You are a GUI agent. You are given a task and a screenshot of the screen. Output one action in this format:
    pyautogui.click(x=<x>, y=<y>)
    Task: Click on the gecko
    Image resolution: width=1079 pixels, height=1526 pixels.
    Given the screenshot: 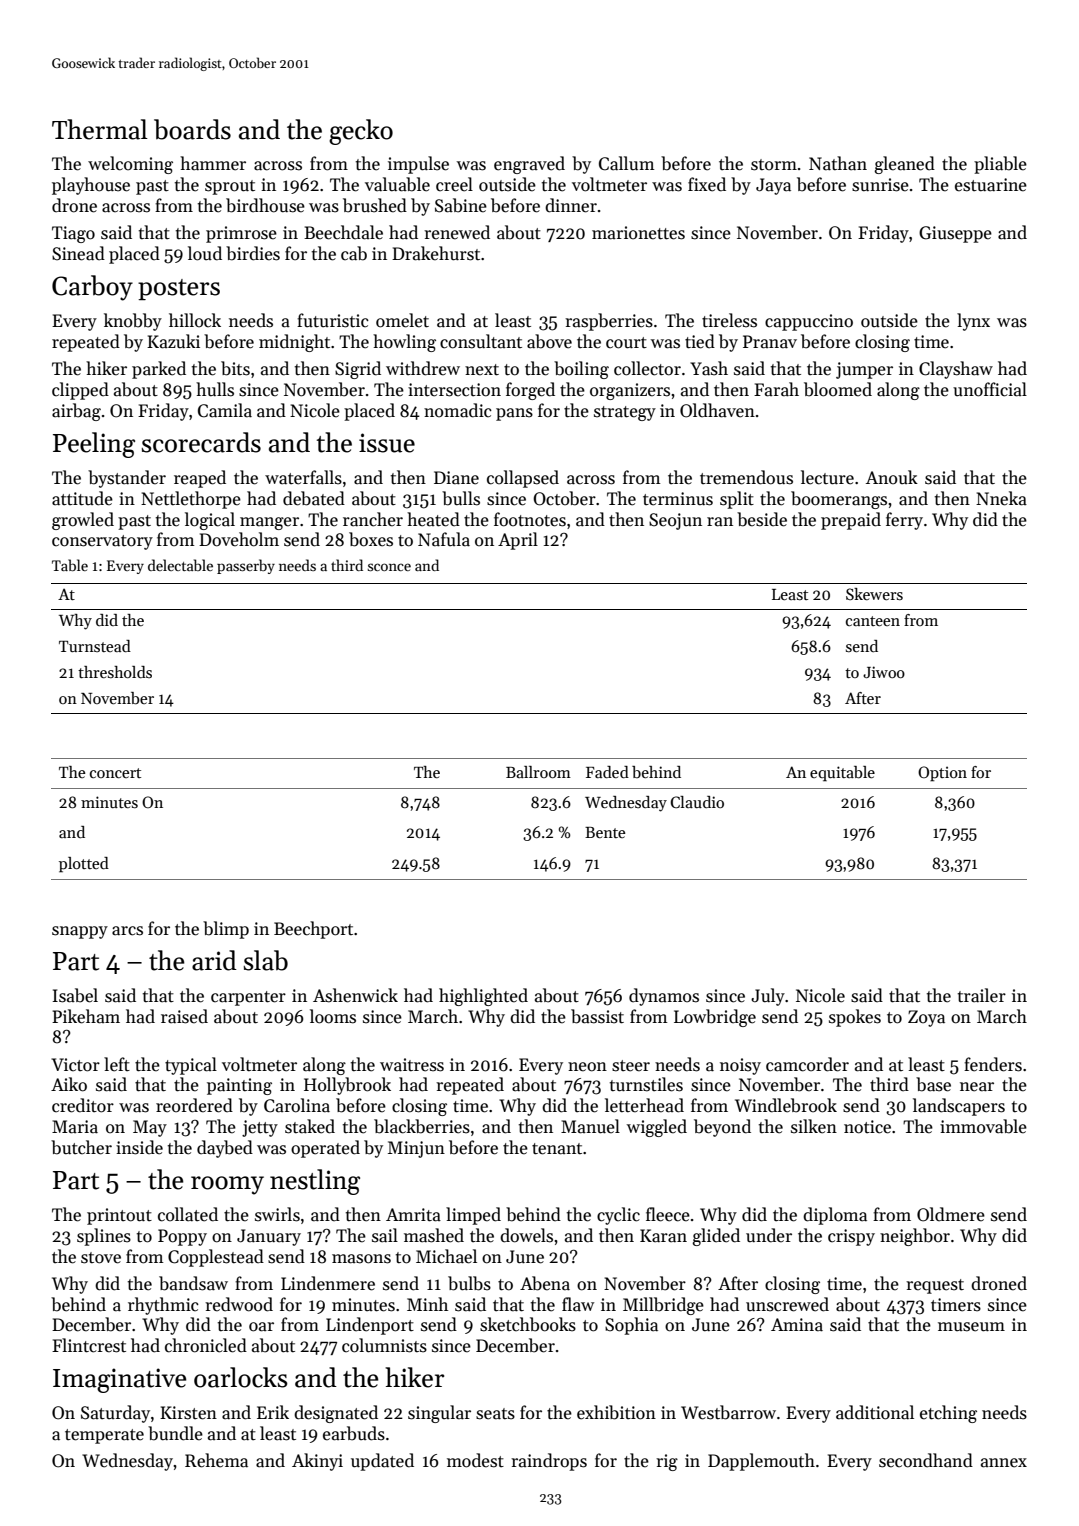 What is the action you would take?
    pyautogui.click(x=361, y=132)
